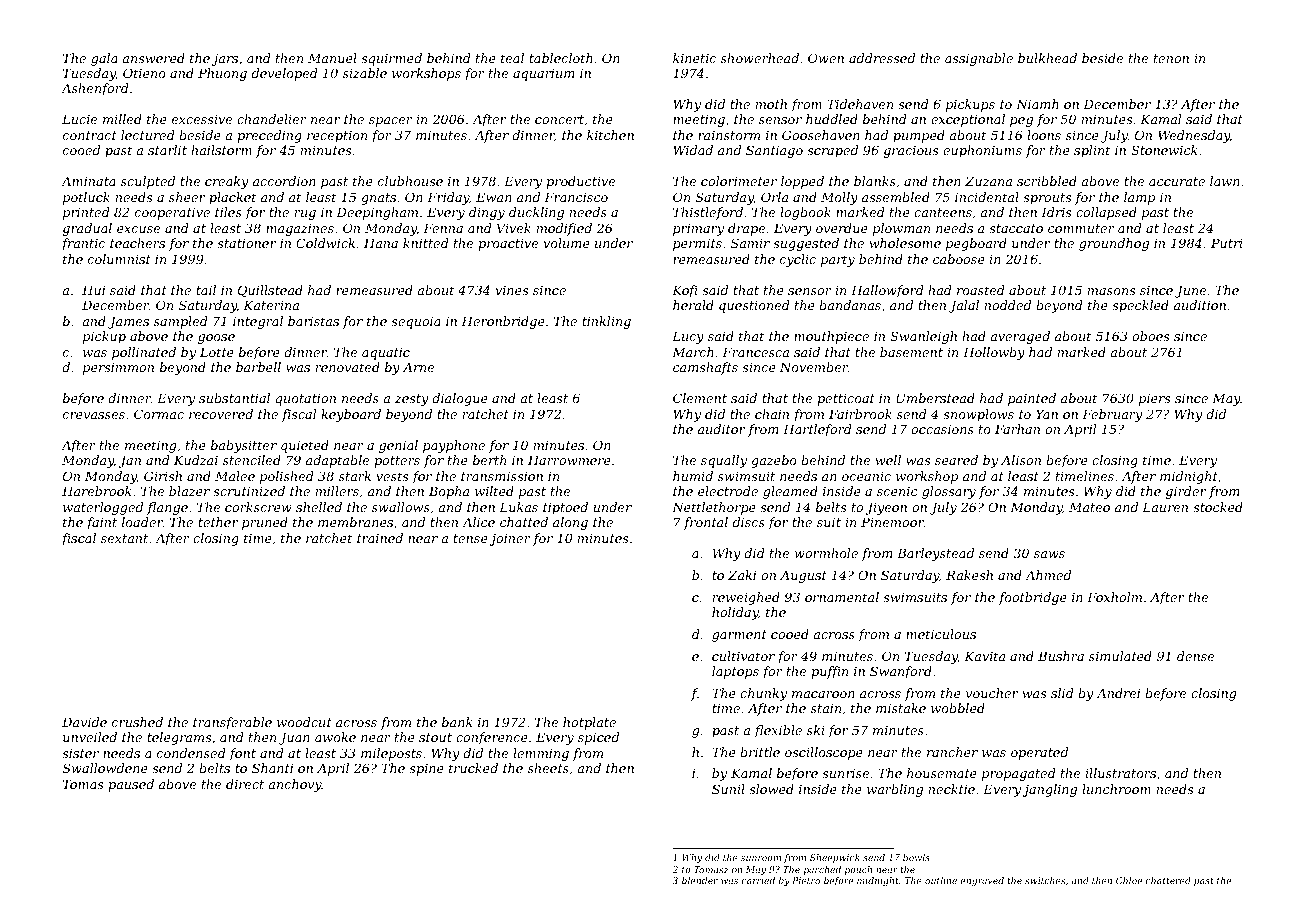 This image has height=924, width=1308. Describe the element at coordinates (1037, 104) in the image. I see `Niamh` at that location.
